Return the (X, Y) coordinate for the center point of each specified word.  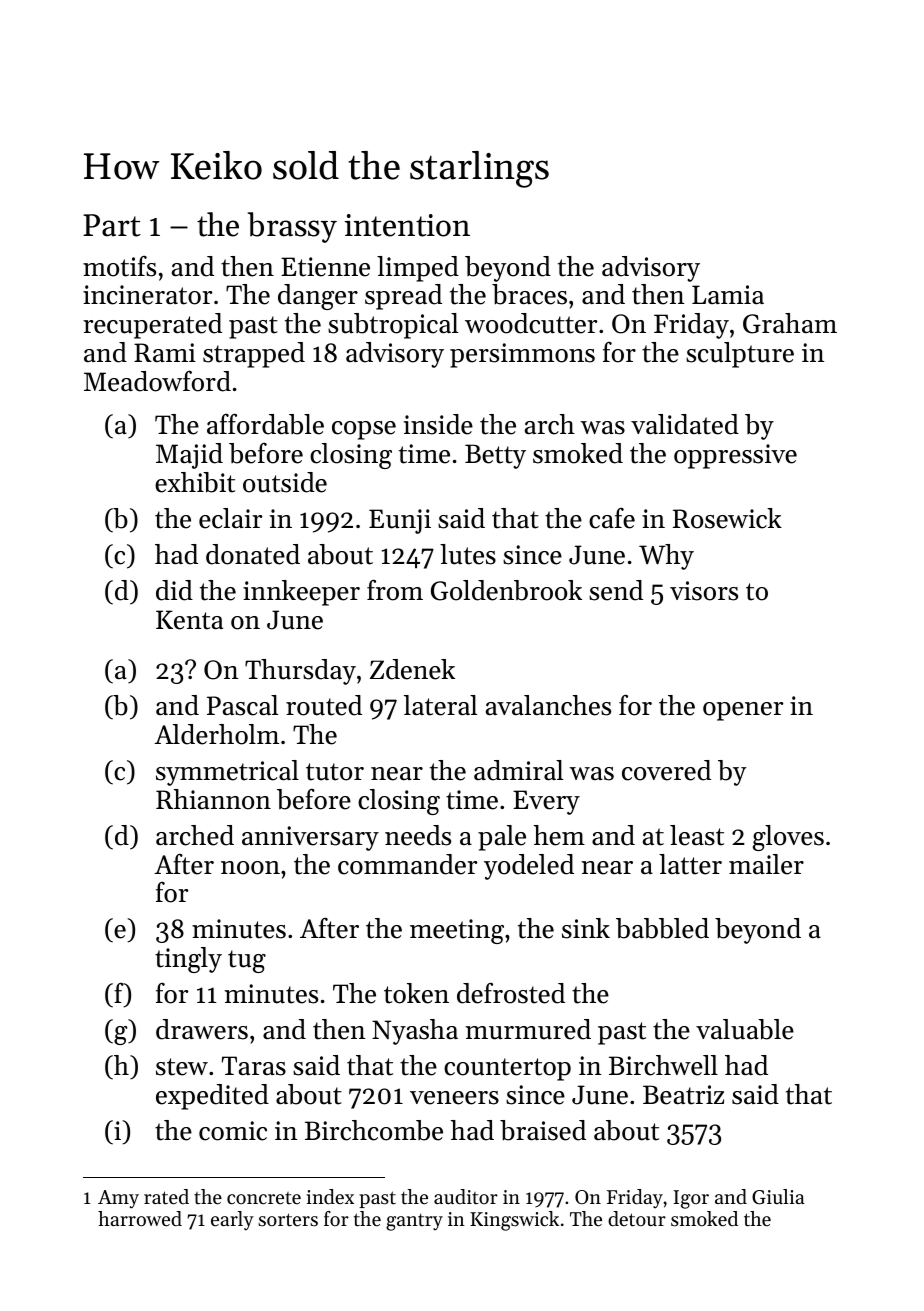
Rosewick (727, 518)
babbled (662, 928)
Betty (495, 456)
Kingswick (514, 1221)
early (232, 1221)
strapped (254, 355)
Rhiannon (213, 799)
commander (407, 864)
